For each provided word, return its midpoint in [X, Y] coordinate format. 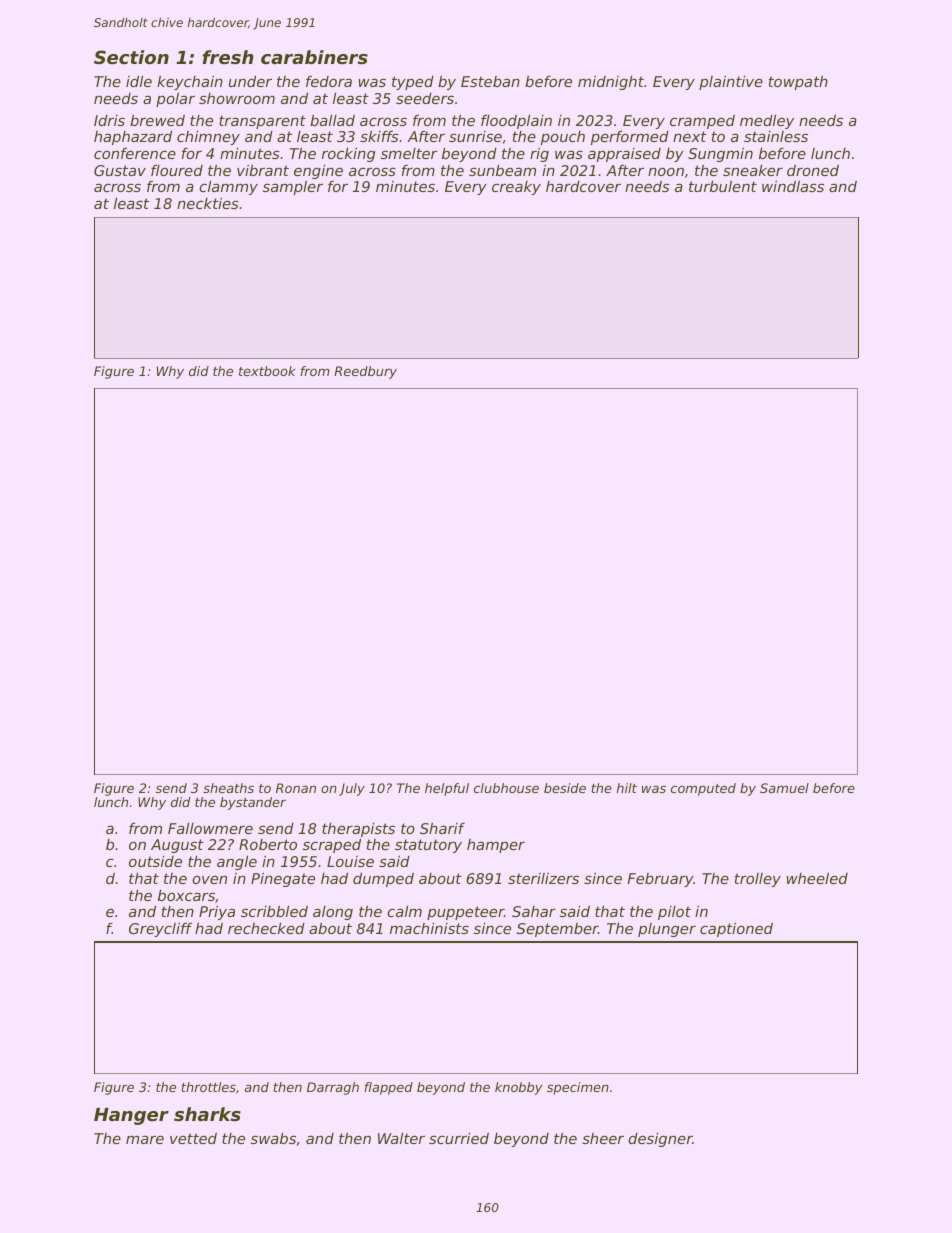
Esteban [490, 81]
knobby [518, 1088]
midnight [611, 83]
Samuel [784, 788]
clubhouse [506, 788]
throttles [208, 1087]
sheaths [228, 788]
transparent [262, 122]
